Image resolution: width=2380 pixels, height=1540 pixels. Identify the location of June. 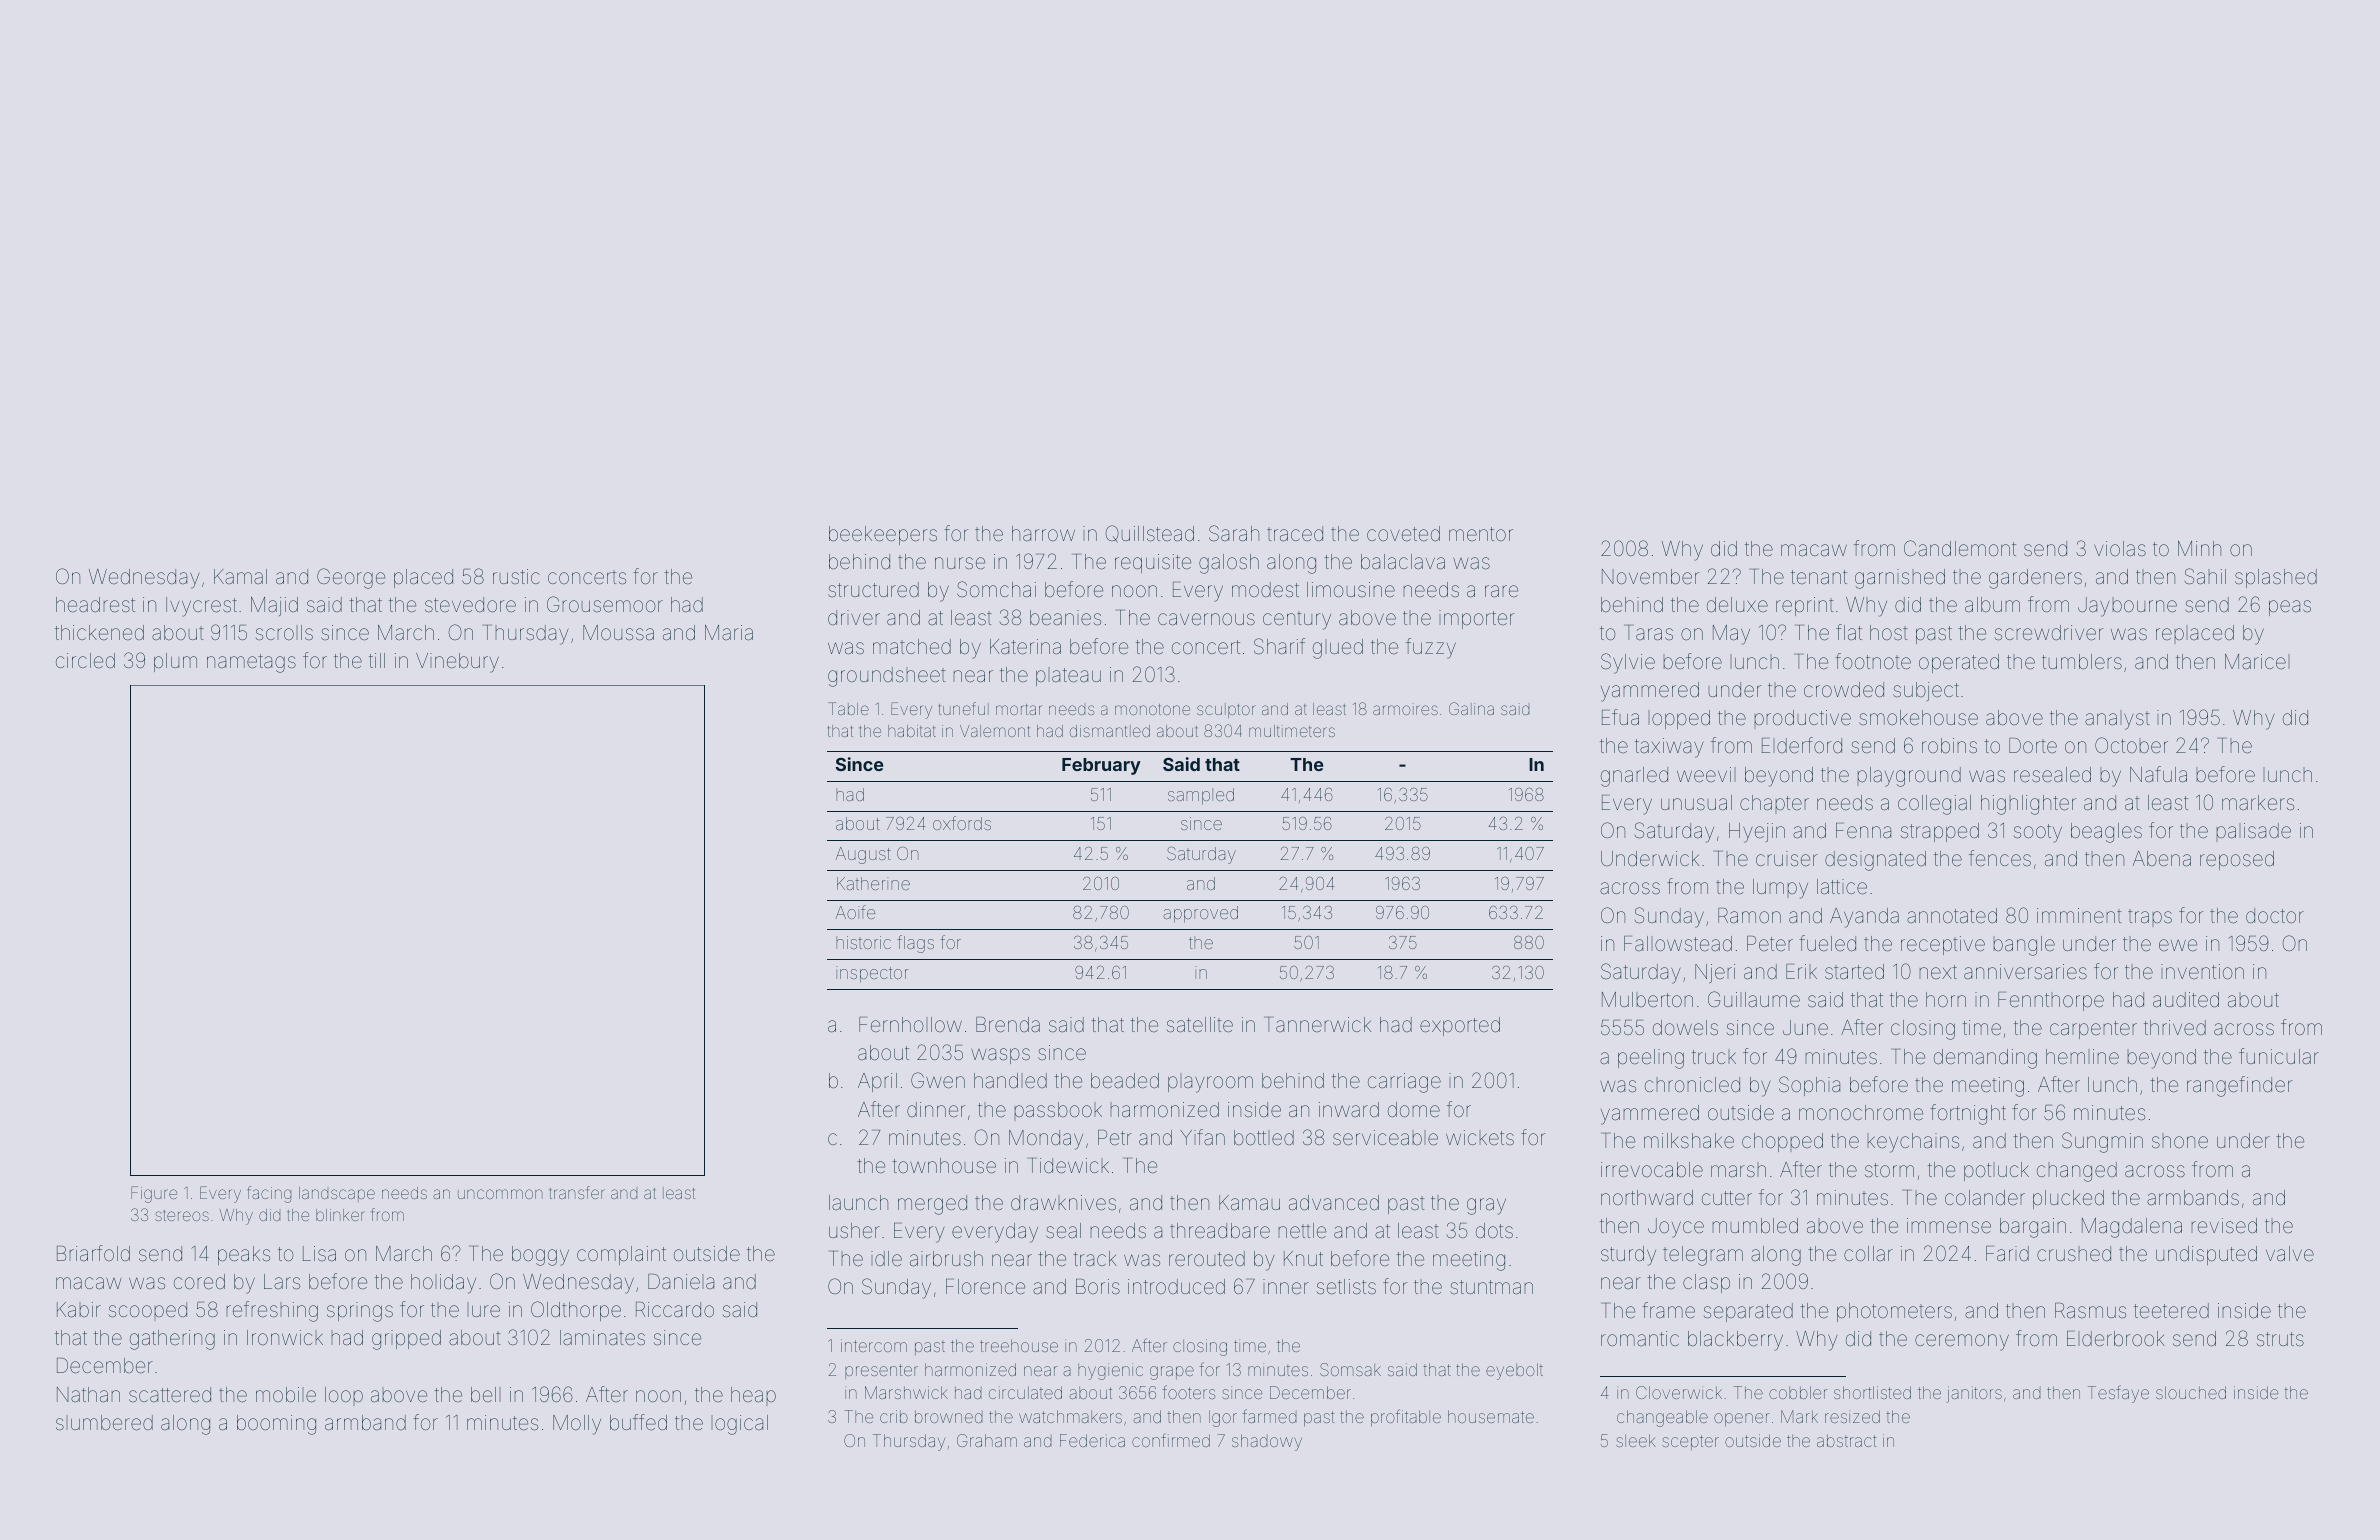
(1805, 1027).
